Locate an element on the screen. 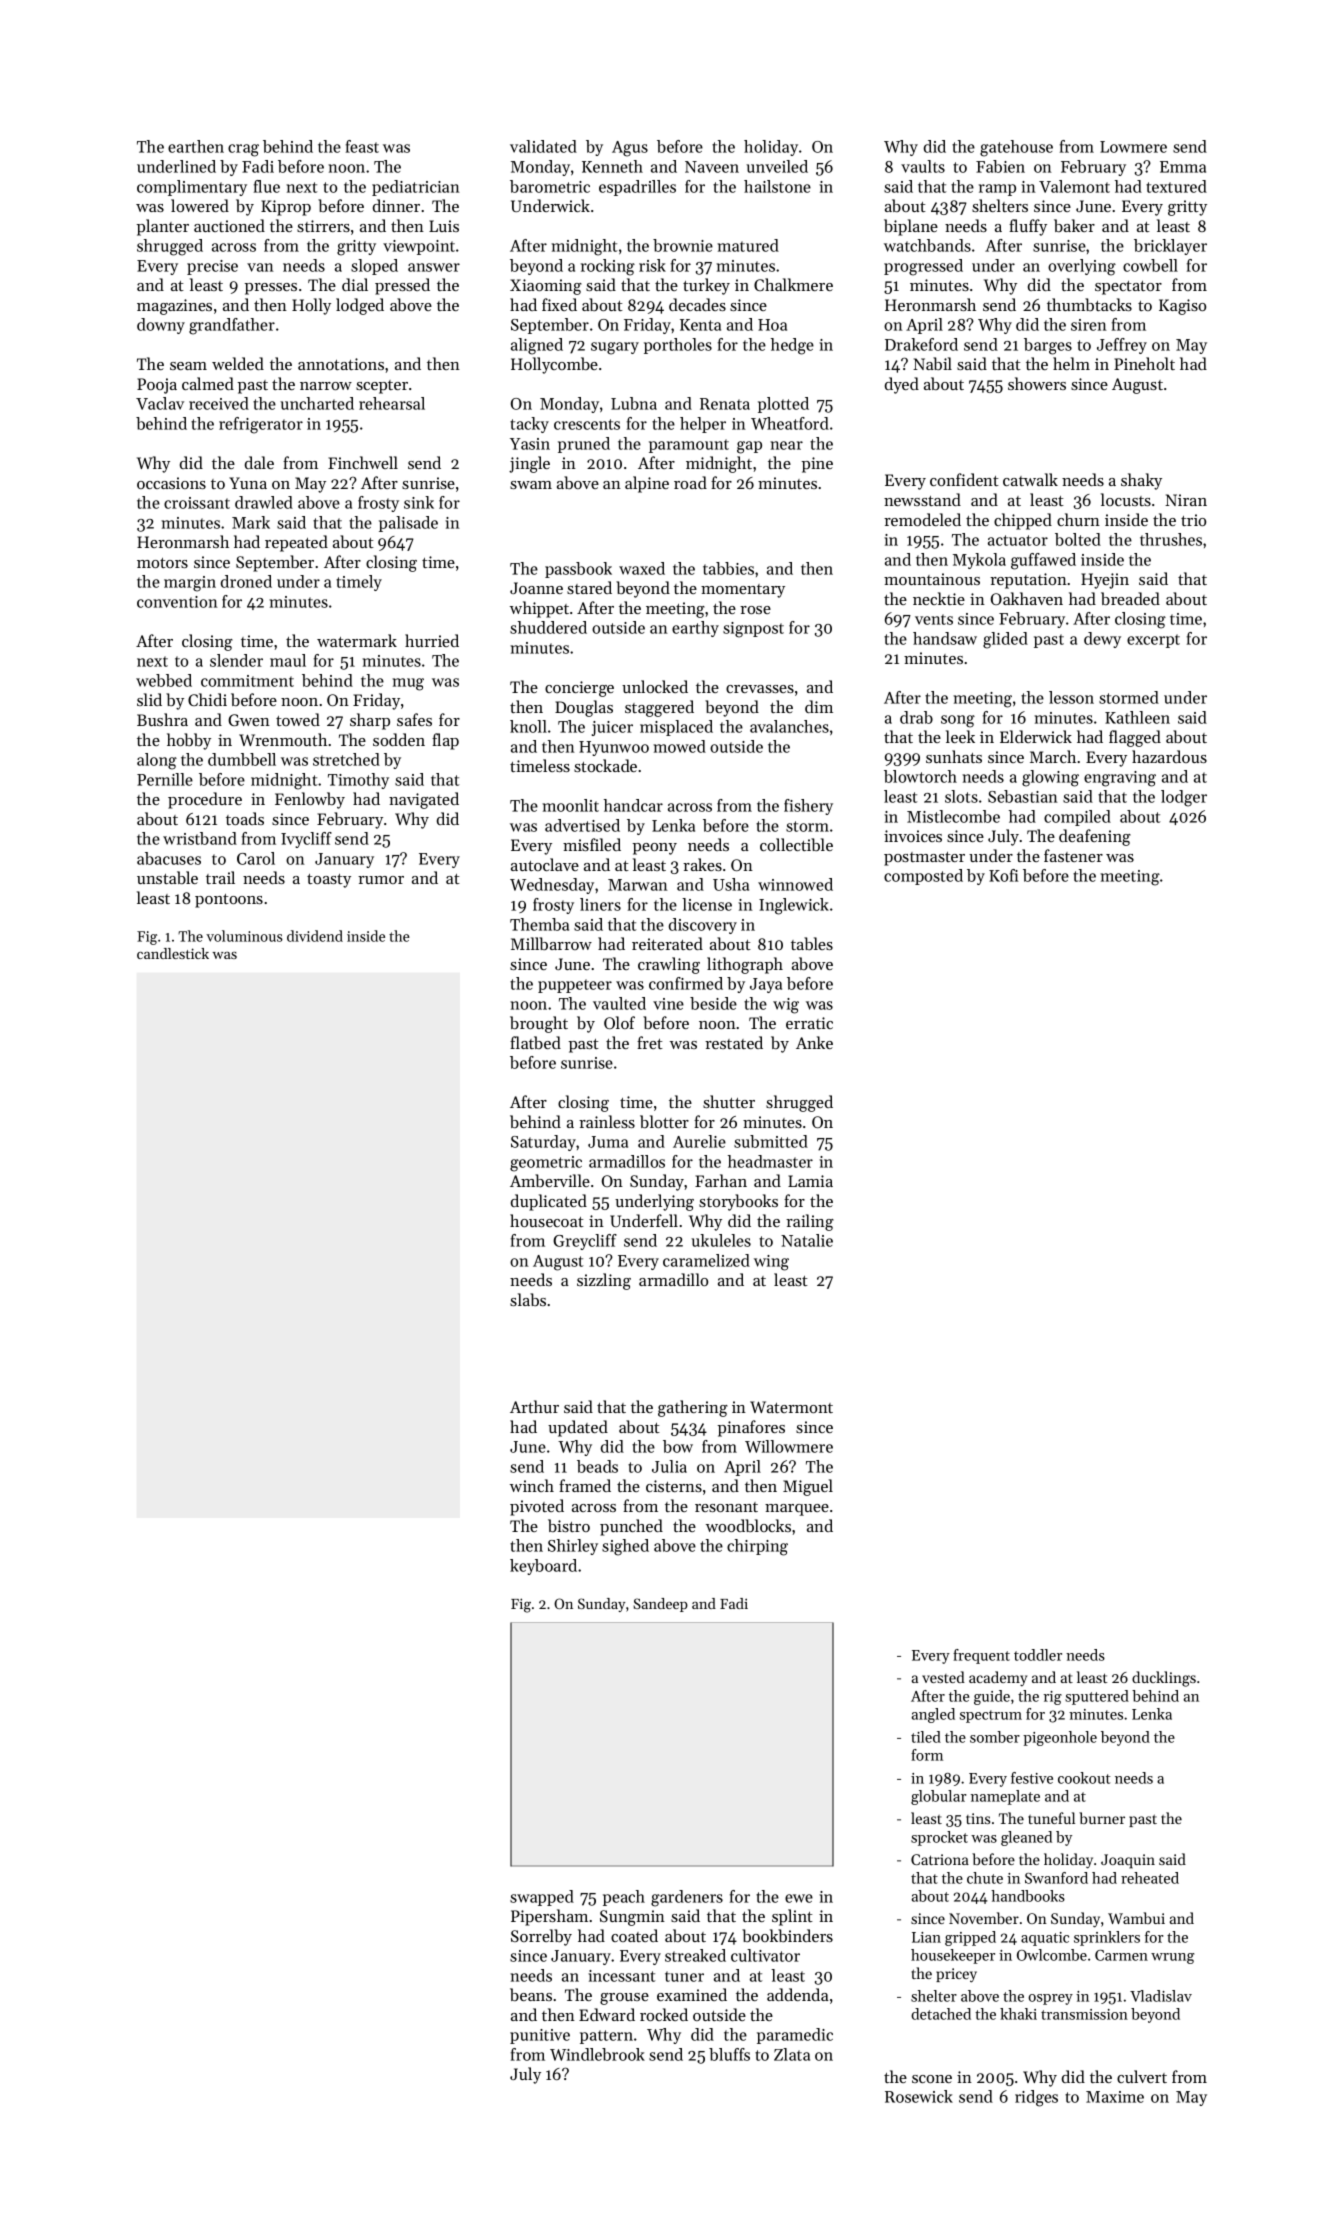 This screenshot has height=2214, width=1344. breaded is located at coordinates (1130, 598).
